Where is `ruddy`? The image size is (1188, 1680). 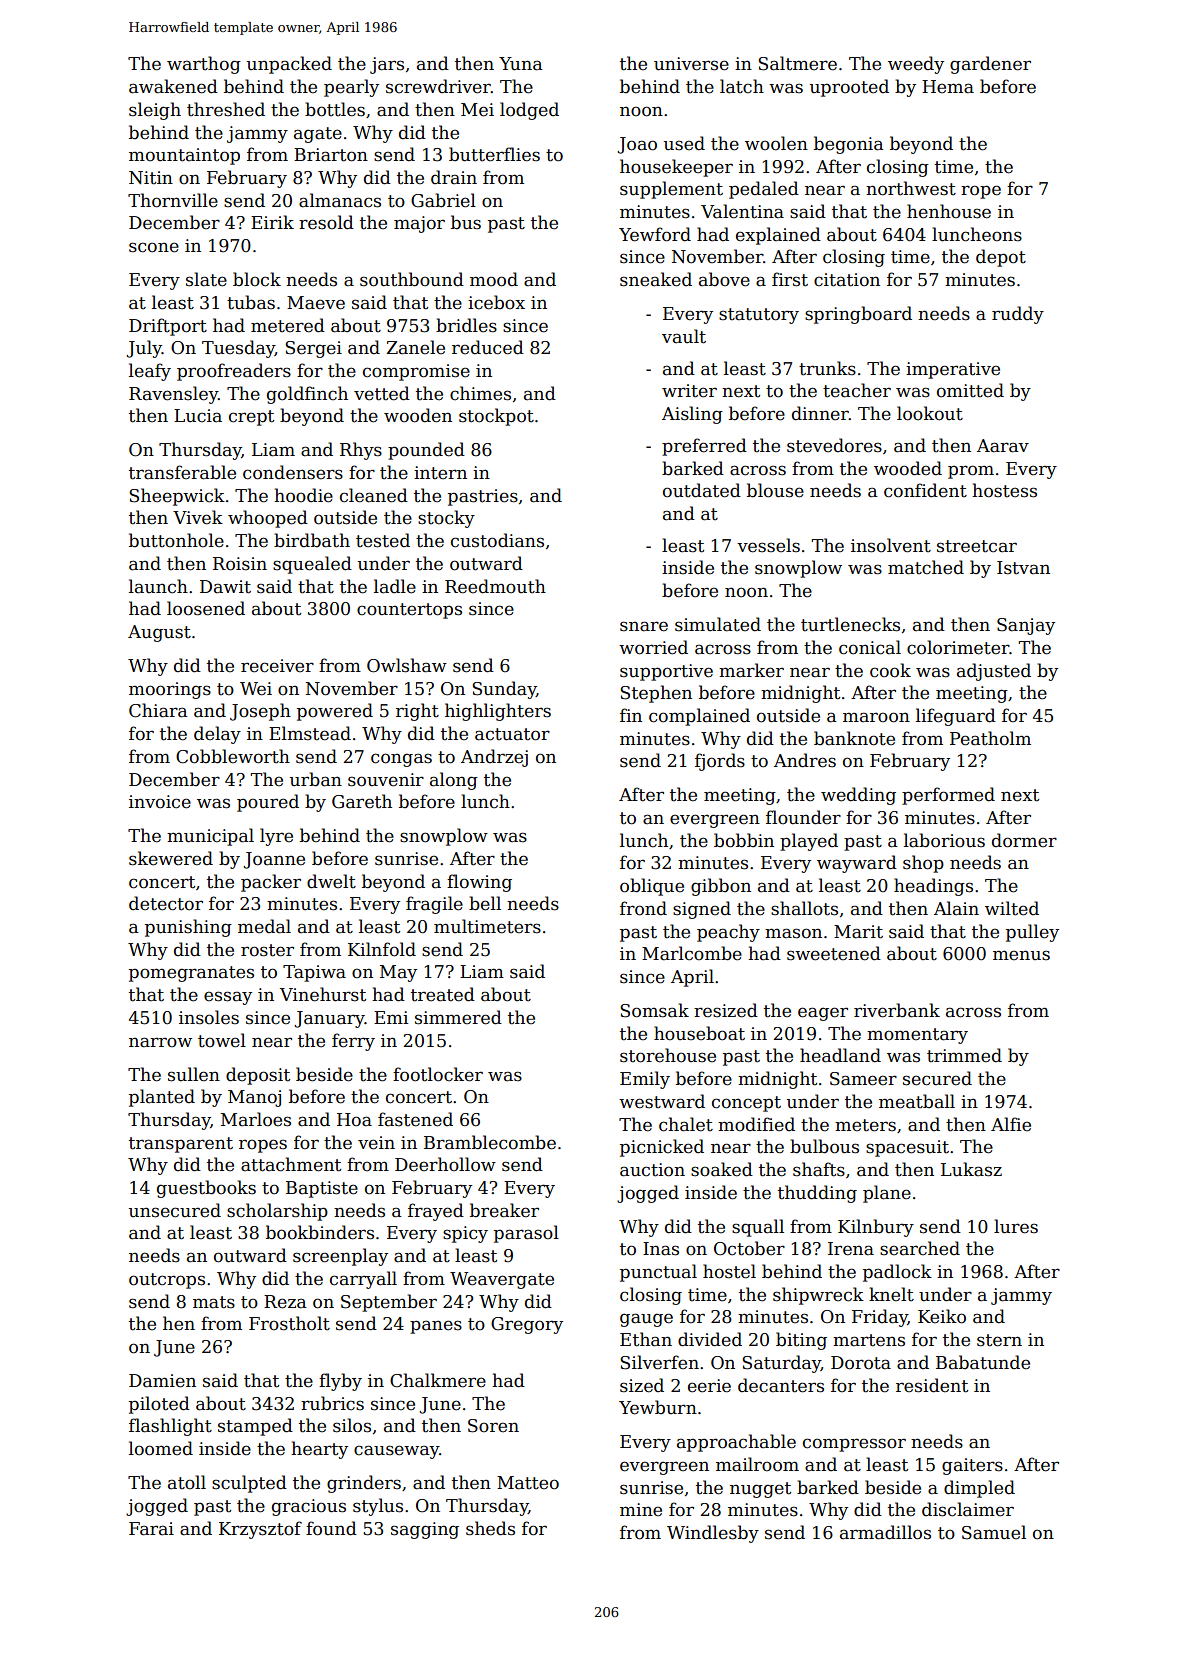 ruddy is located at coordinates (1018, 315).
